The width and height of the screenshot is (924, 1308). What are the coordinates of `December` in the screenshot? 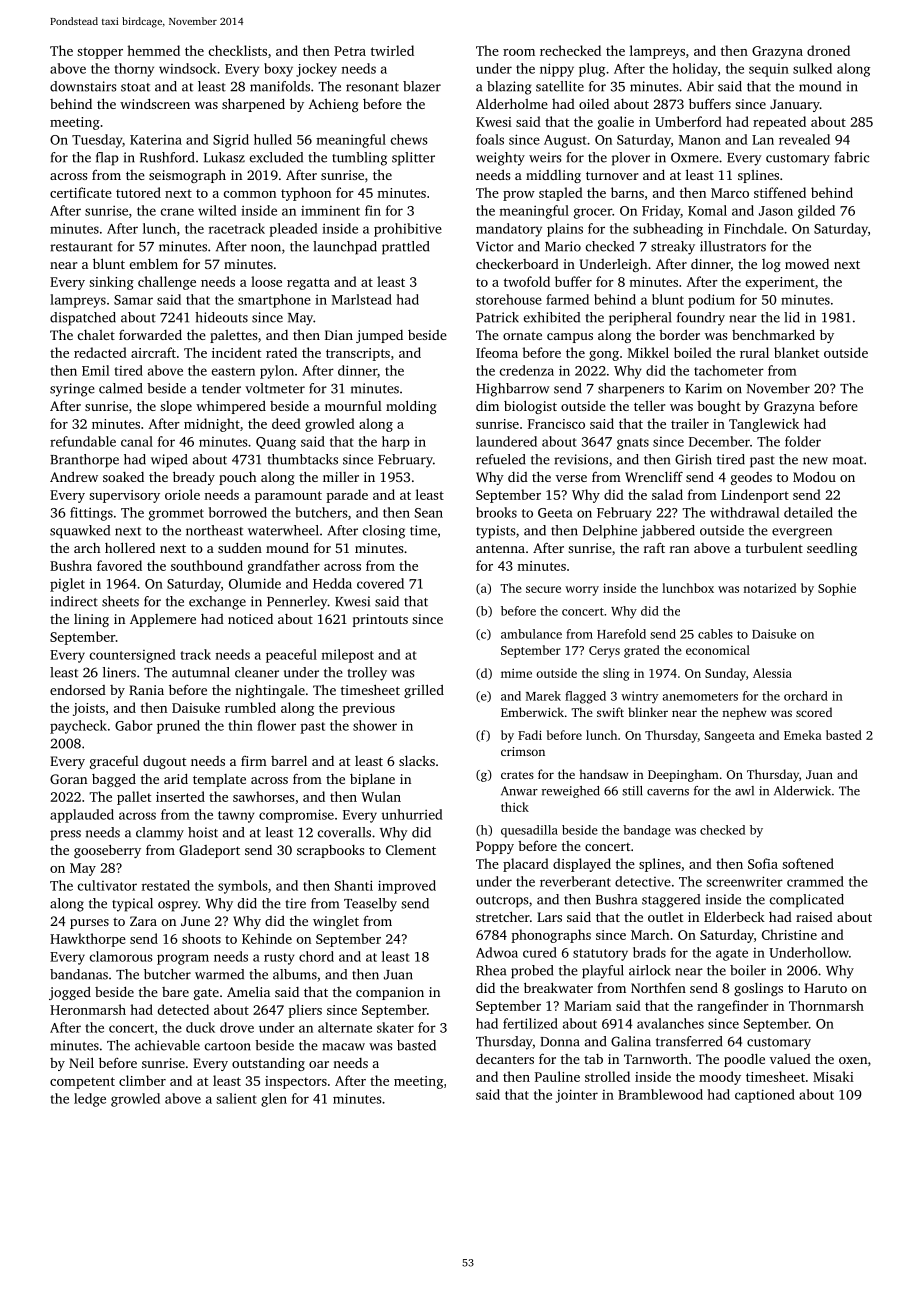 It's located at (719, 441).
